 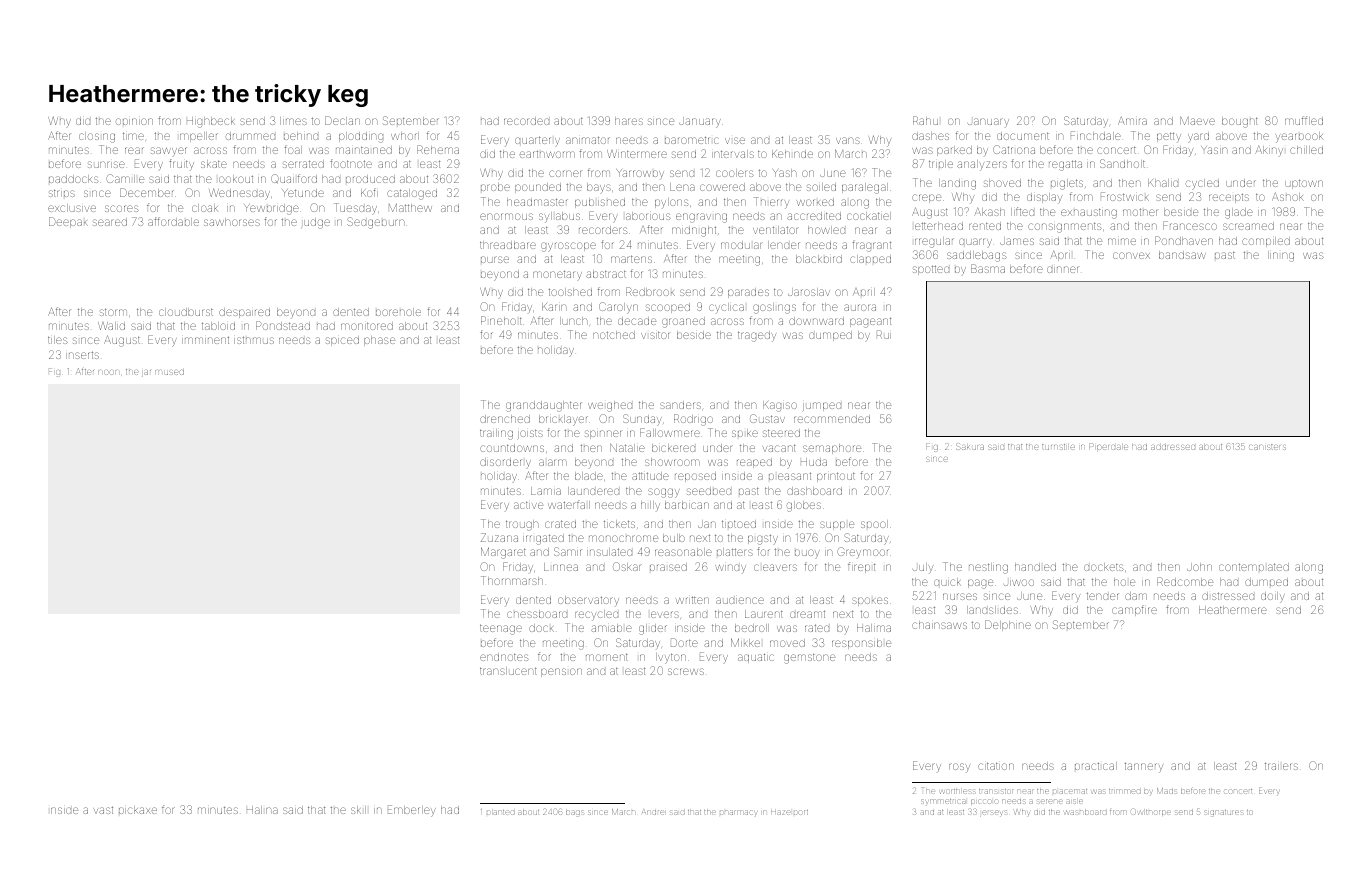 What do you see at coordinates (342, 120) in the screenshot?
I see `Declan` at bounding box center [342, 120].
